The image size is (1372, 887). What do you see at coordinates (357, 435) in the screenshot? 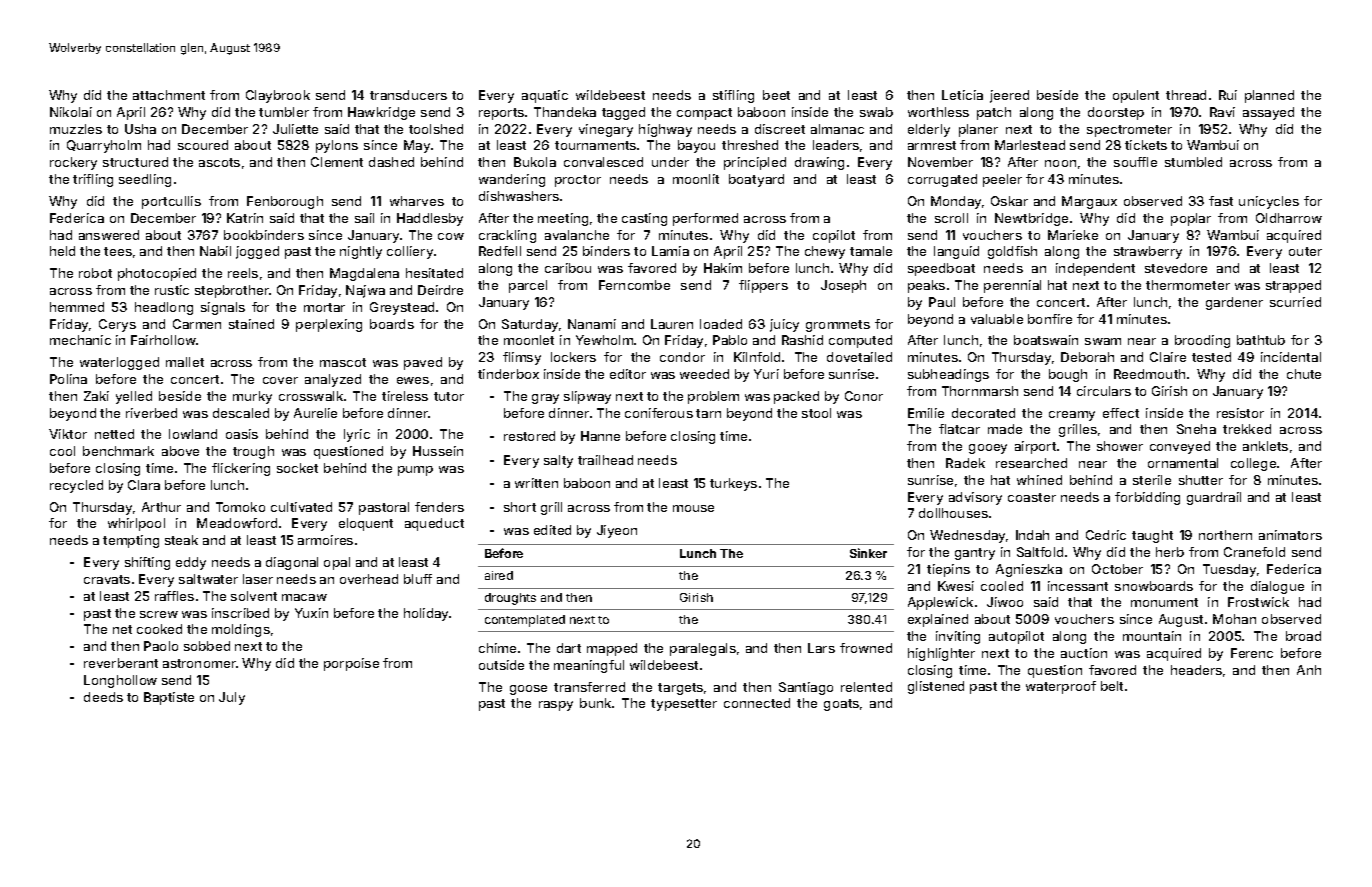
I see `lyric` at bounding box center [357, 435].
